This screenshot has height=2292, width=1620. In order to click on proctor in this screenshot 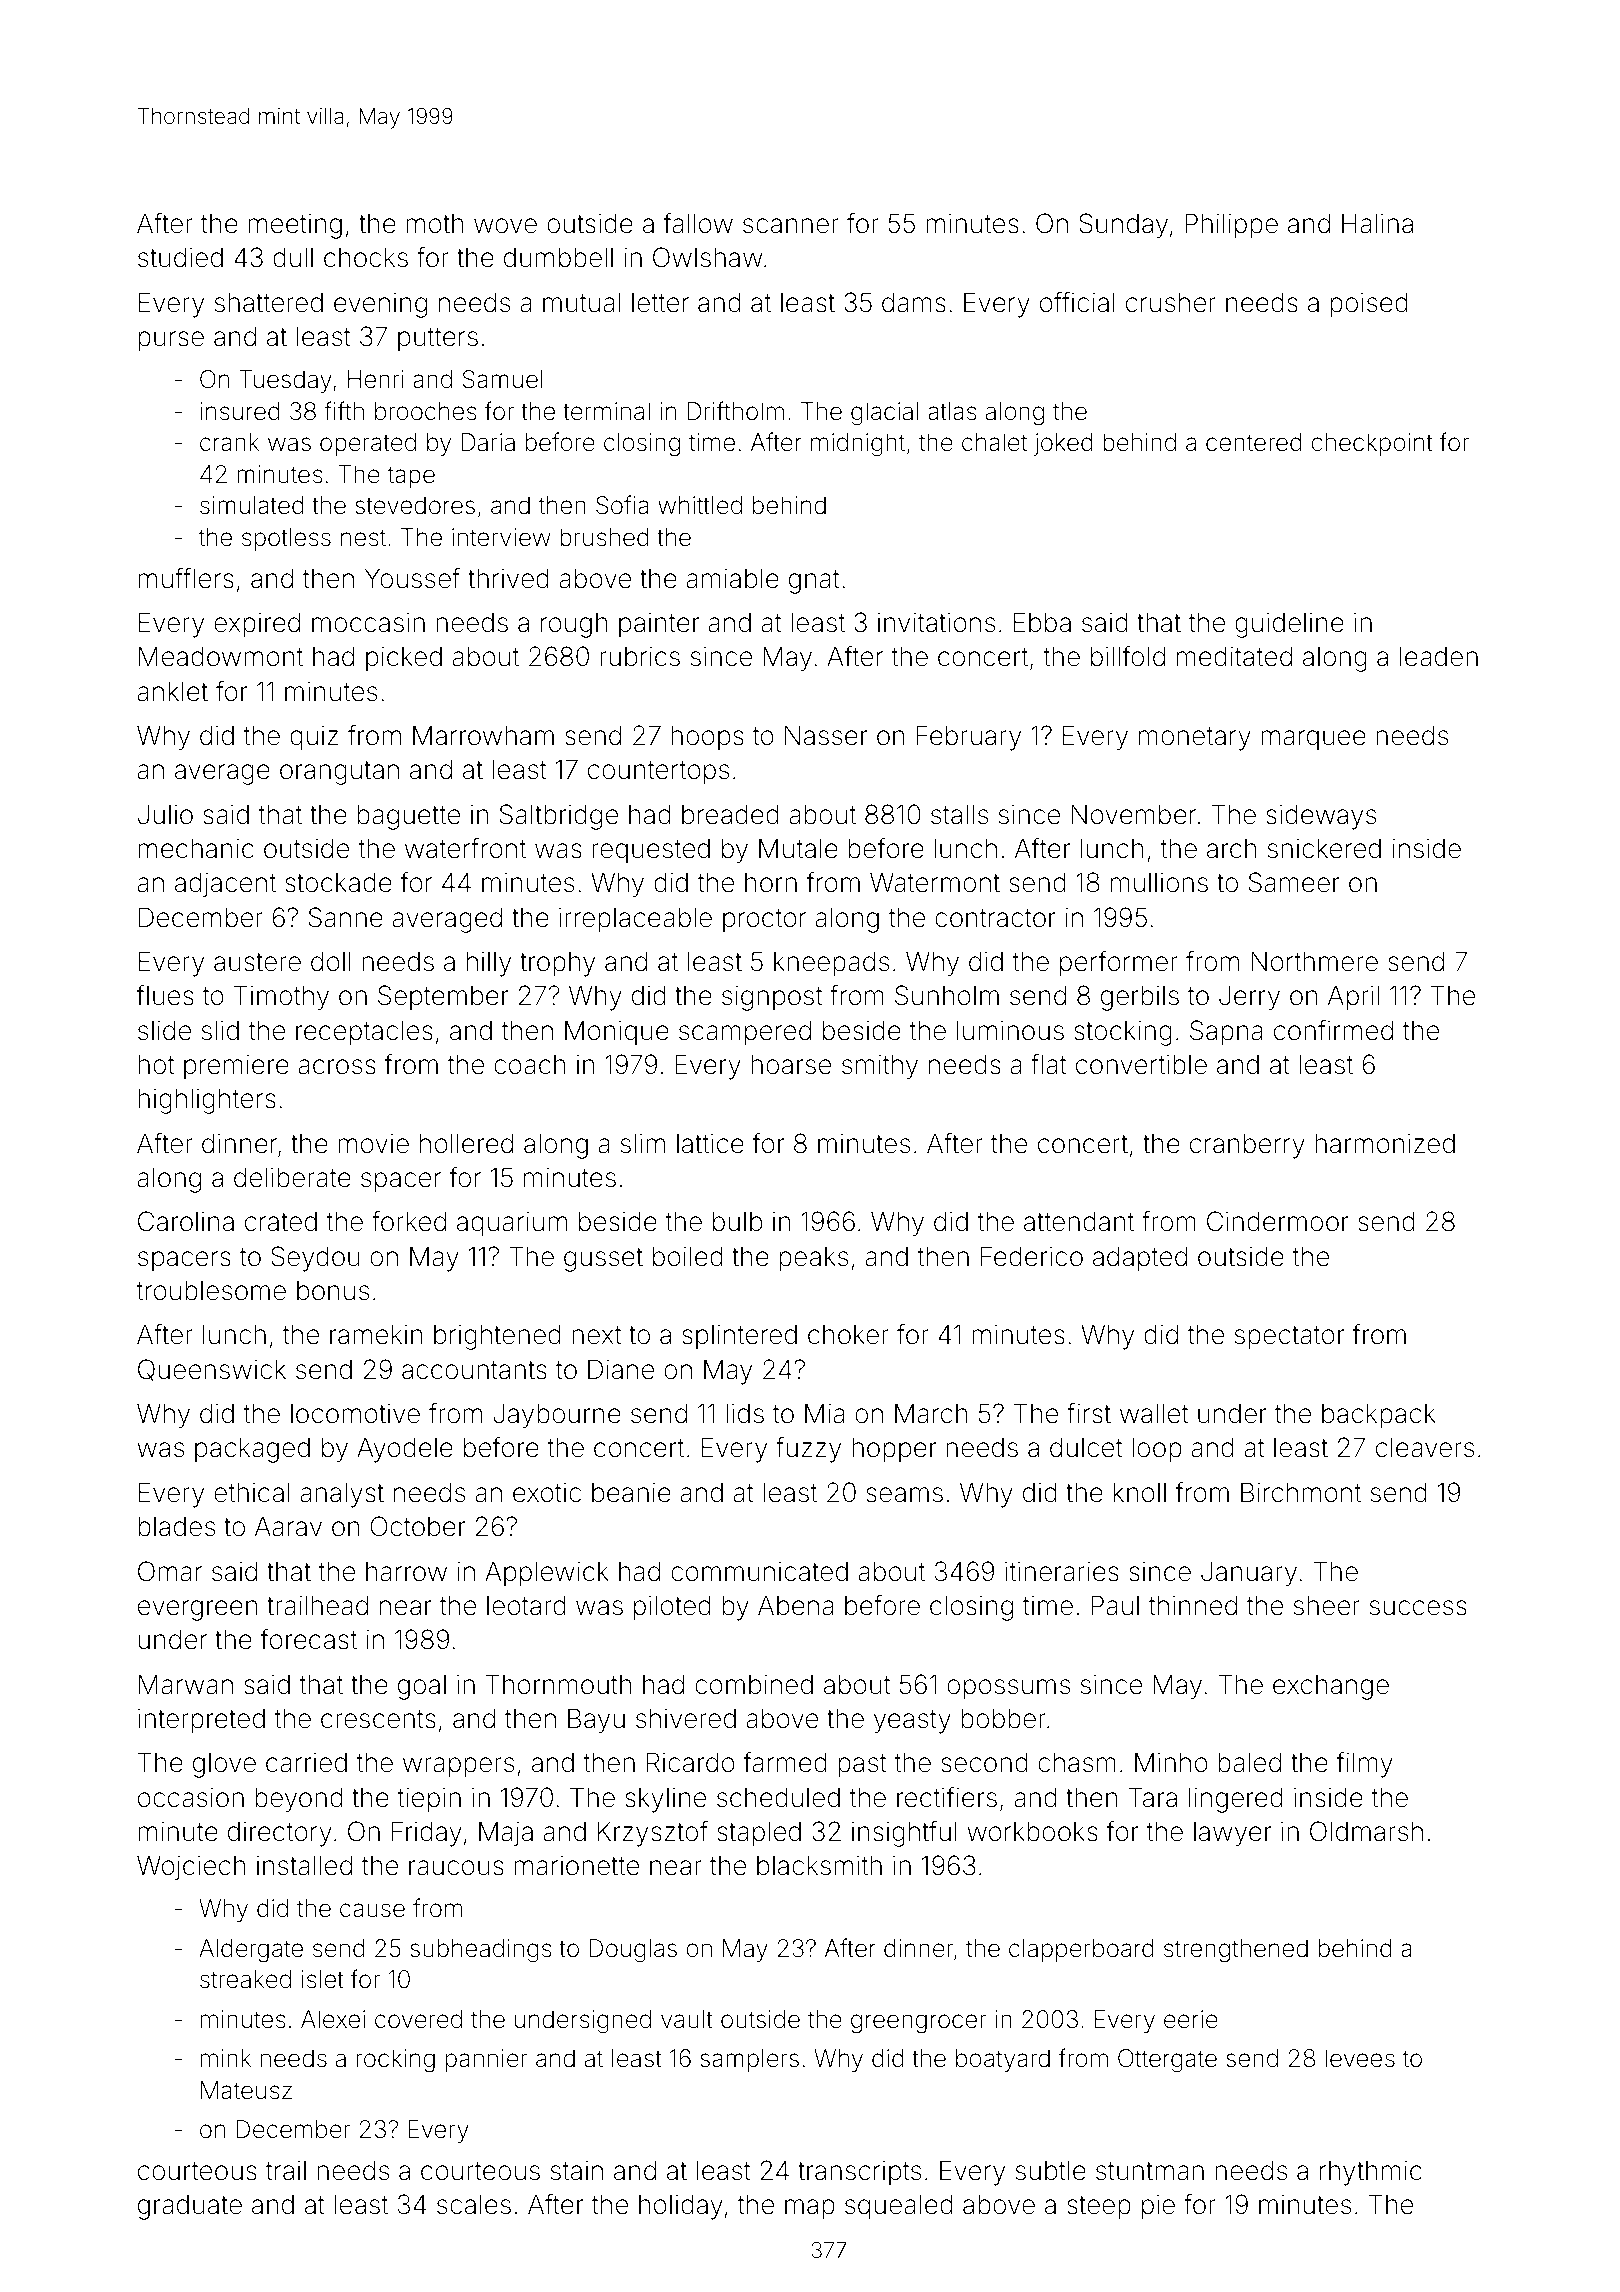, I will do `click(764, 921)`.
